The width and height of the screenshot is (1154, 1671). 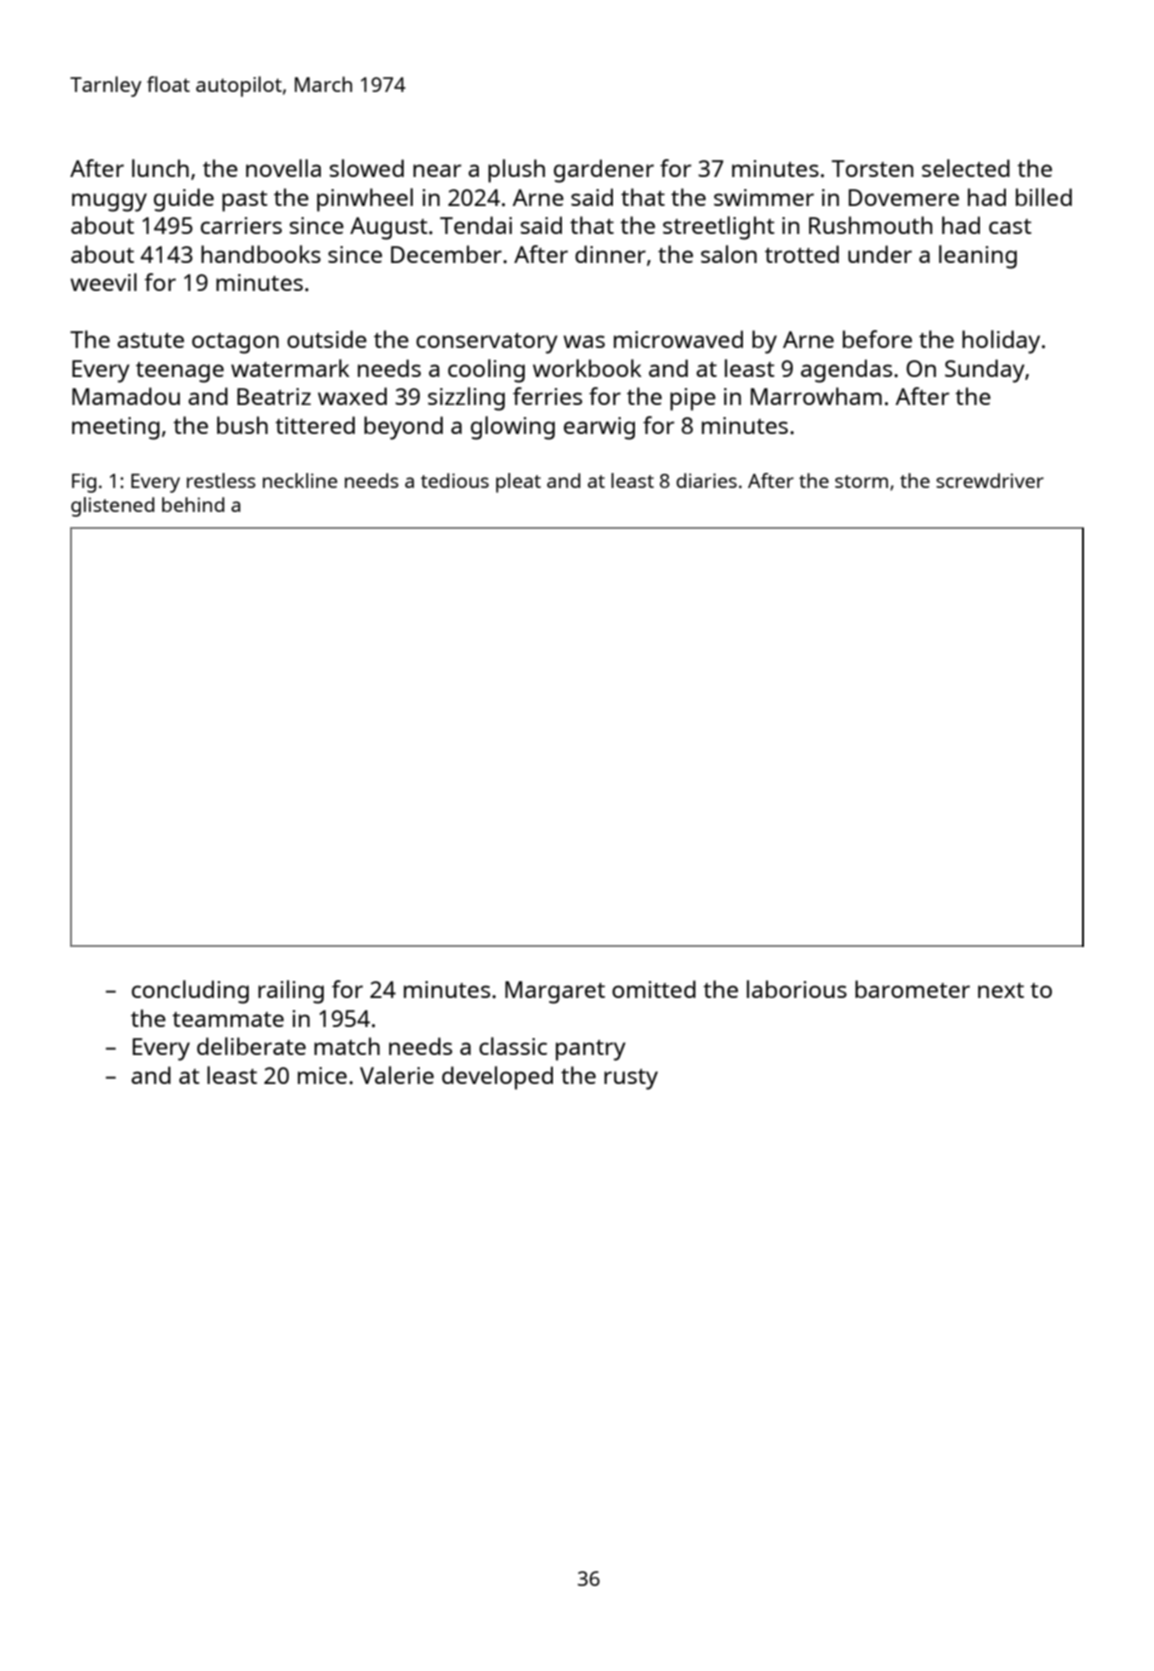 What do you see at coordinates (347, 1046) in the screenshot?
I see `match` at bounding box center [347, 1046].
